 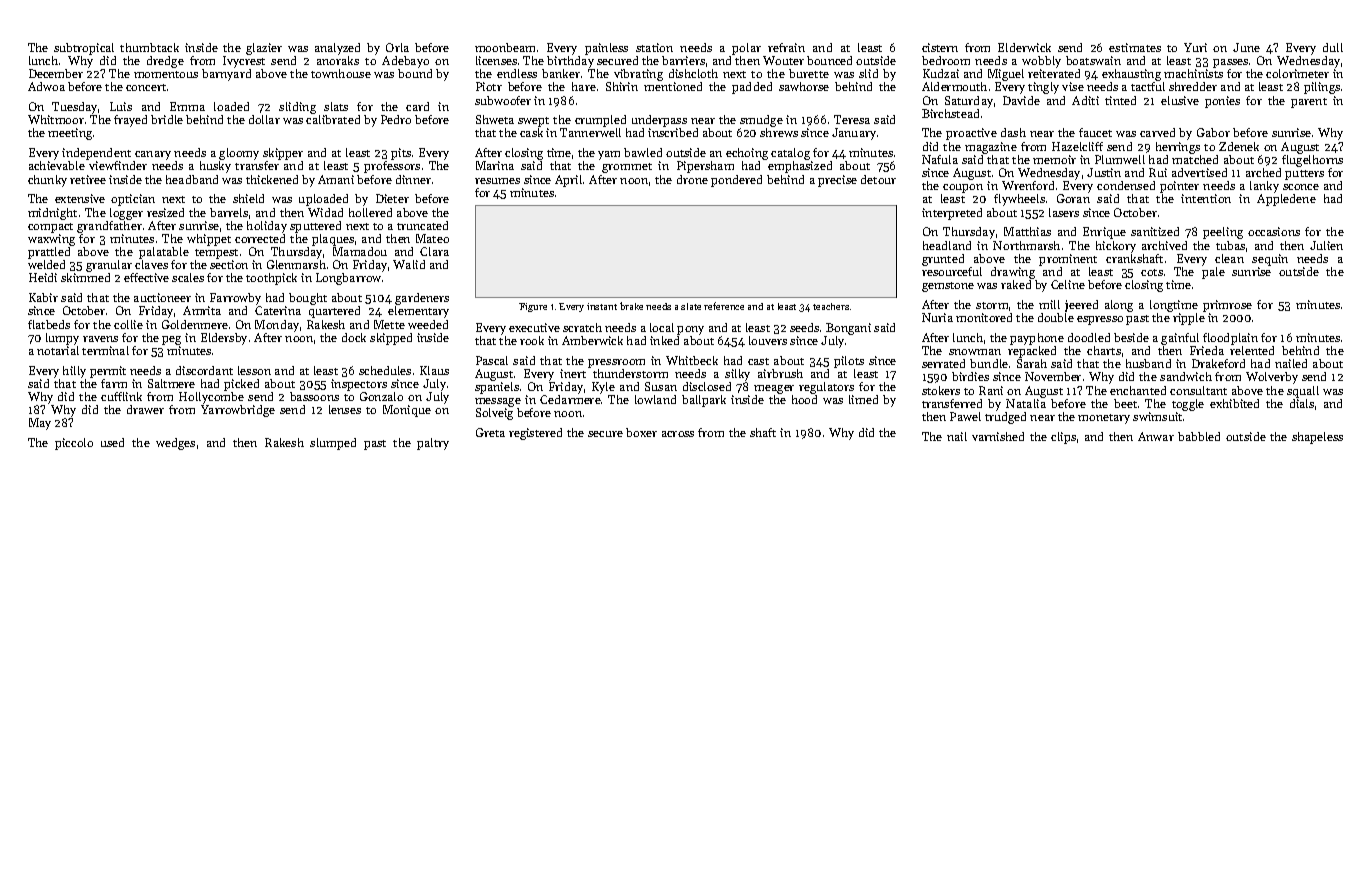 What do you see at coordinates (1068, 284) in the image?
I see `Celine` at bounding box center [1068, 284].
